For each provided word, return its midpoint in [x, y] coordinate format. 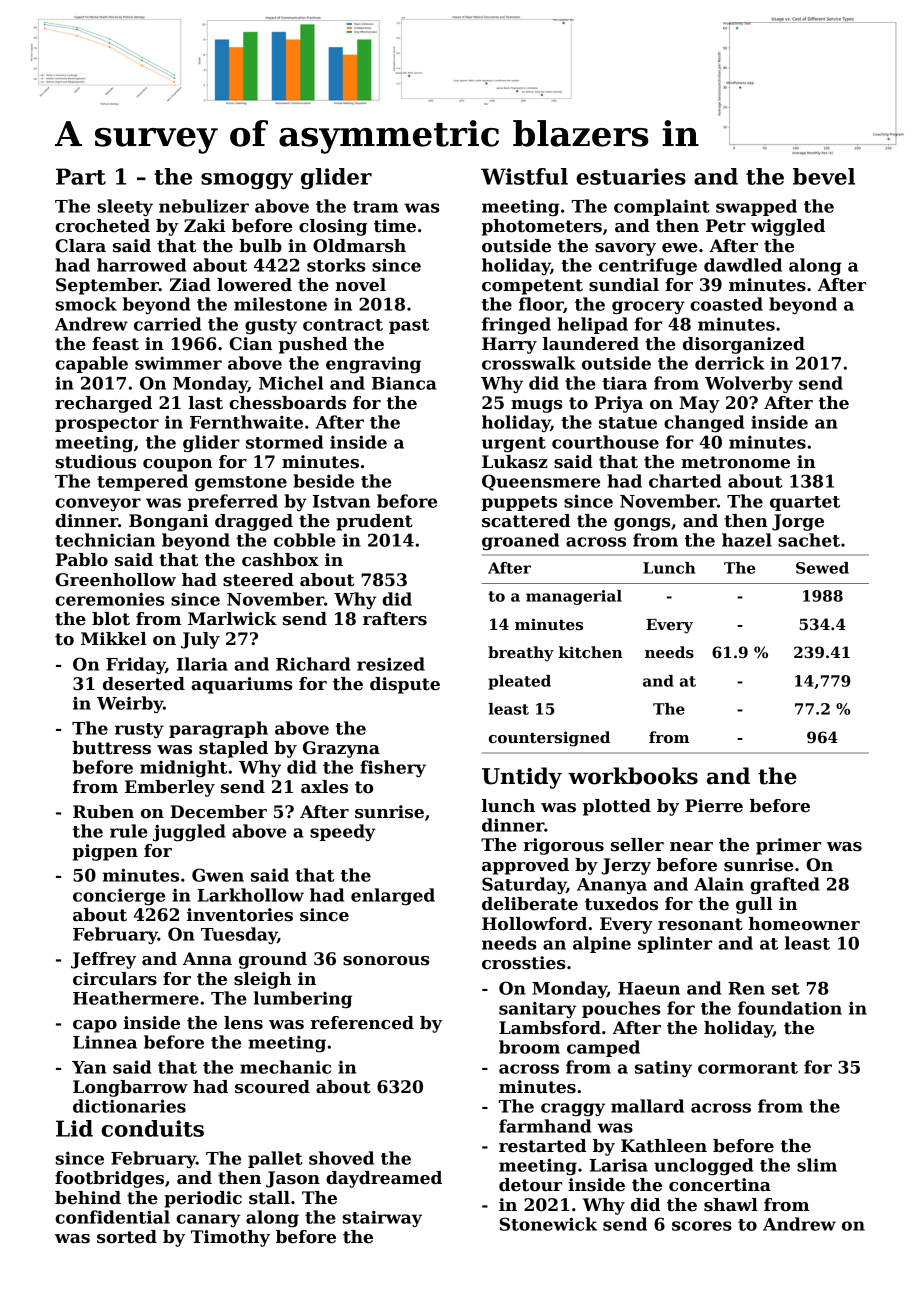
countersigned [549, 739]
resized [391, 664]
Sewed [822, 568]
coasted [726, 304]
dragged [254, 522]
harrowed [141, 265]
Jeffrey [103, 960]
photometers [542, 227]
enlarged [393, 896]
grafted [785, 885]
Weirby [130, 704]
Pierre [714, 806]
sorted [127, 1237]
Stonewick [548, 1224]
